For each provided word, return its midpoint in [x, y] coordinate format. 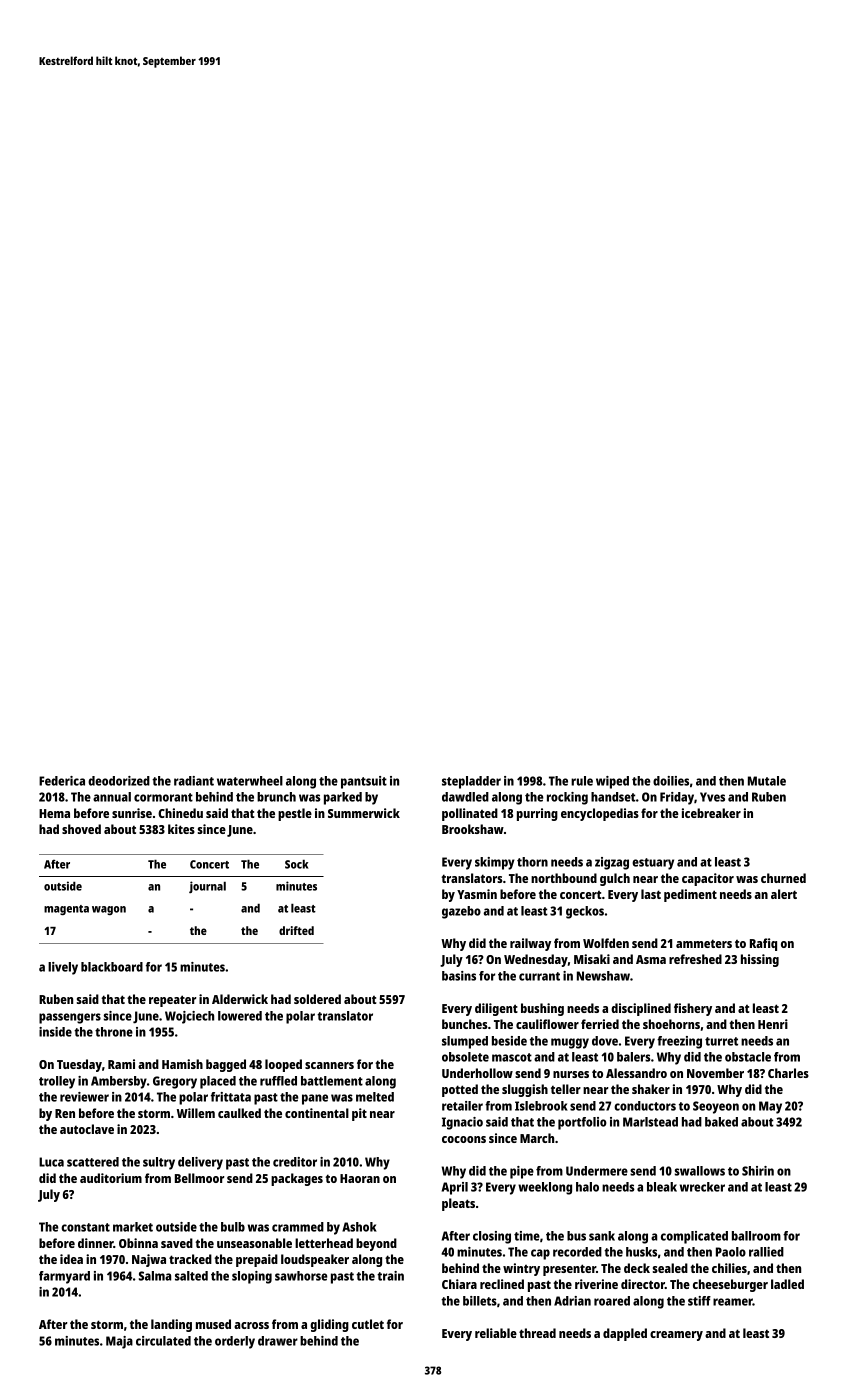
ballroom [756, 1236]
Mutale [767, 781]
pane [315, 1099]
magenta [66, 910]
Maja [119, 1342]
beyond [376, 1244]
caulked [239, 1113]
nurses [571, 1074]
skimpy [495, 863]
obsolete [465, 1057]
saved [177, 1243]
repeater [172, 1001]
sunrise [132, 813]
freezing [679, 1042]
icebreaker [711, 813]
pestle [295, 814]
